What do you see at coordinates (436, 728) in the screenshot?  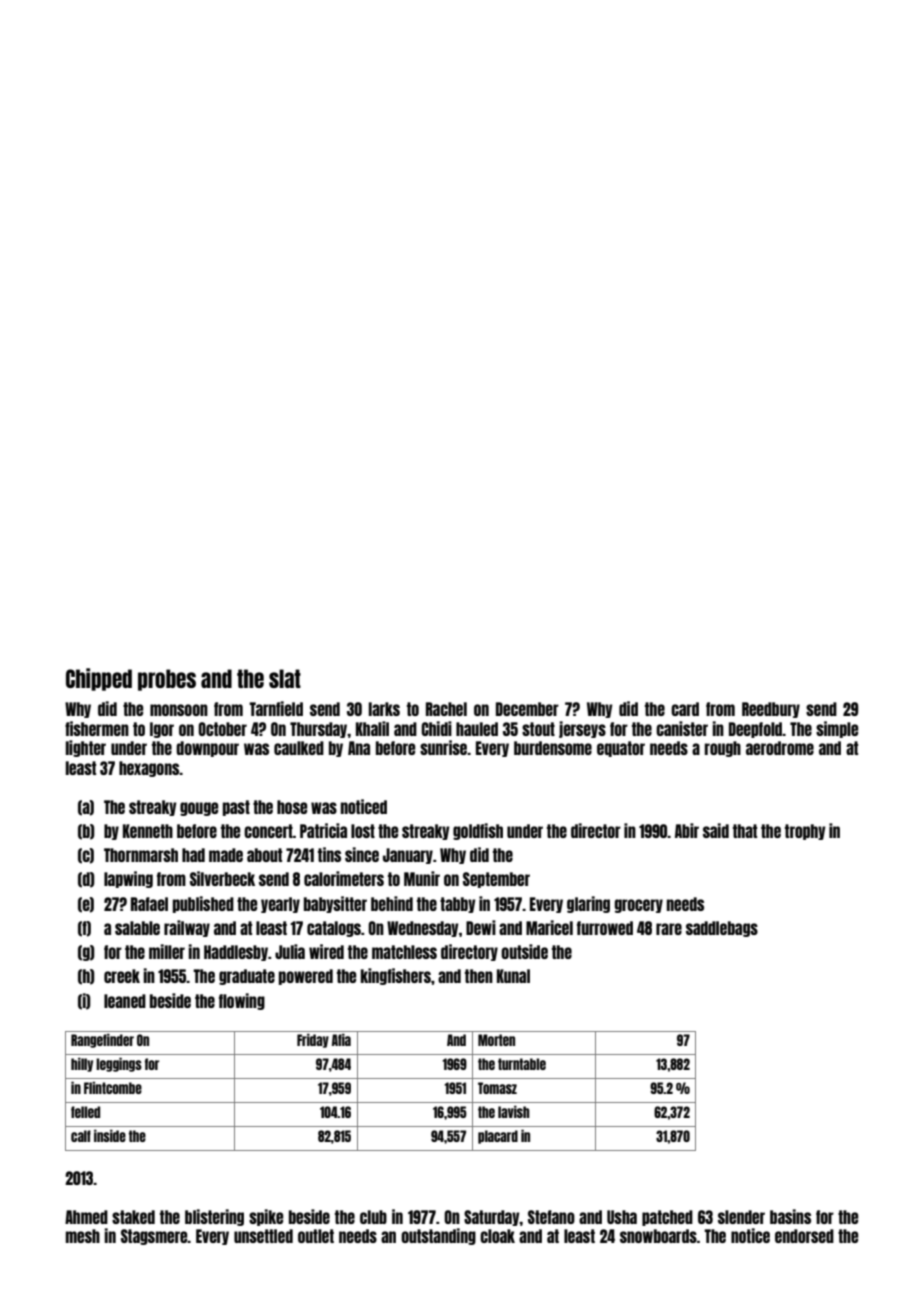 I see `Chidi` at bounding box center [436, 728].
